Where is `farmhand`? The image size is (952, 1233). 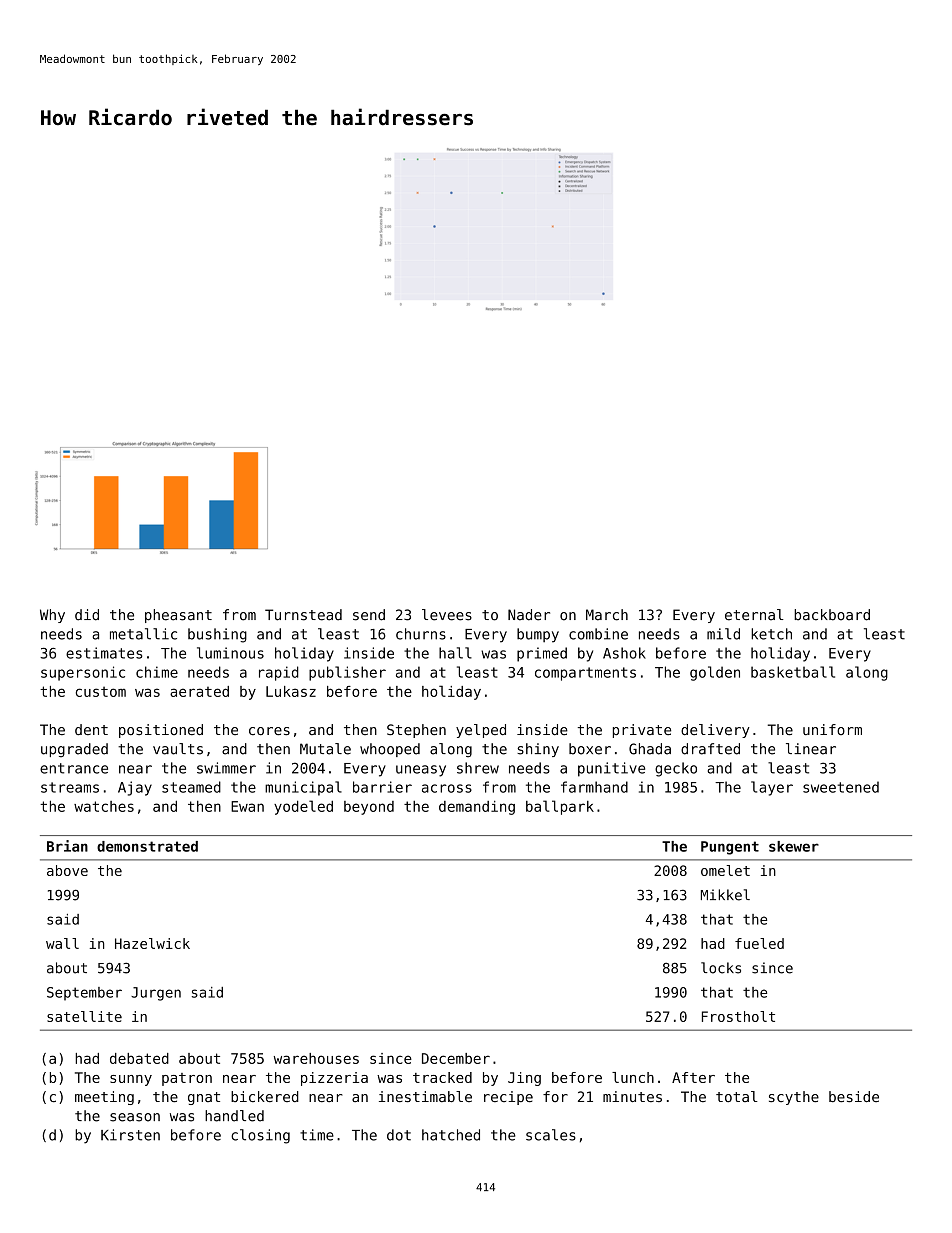
farmhand is located at coordinates (594, 787).
